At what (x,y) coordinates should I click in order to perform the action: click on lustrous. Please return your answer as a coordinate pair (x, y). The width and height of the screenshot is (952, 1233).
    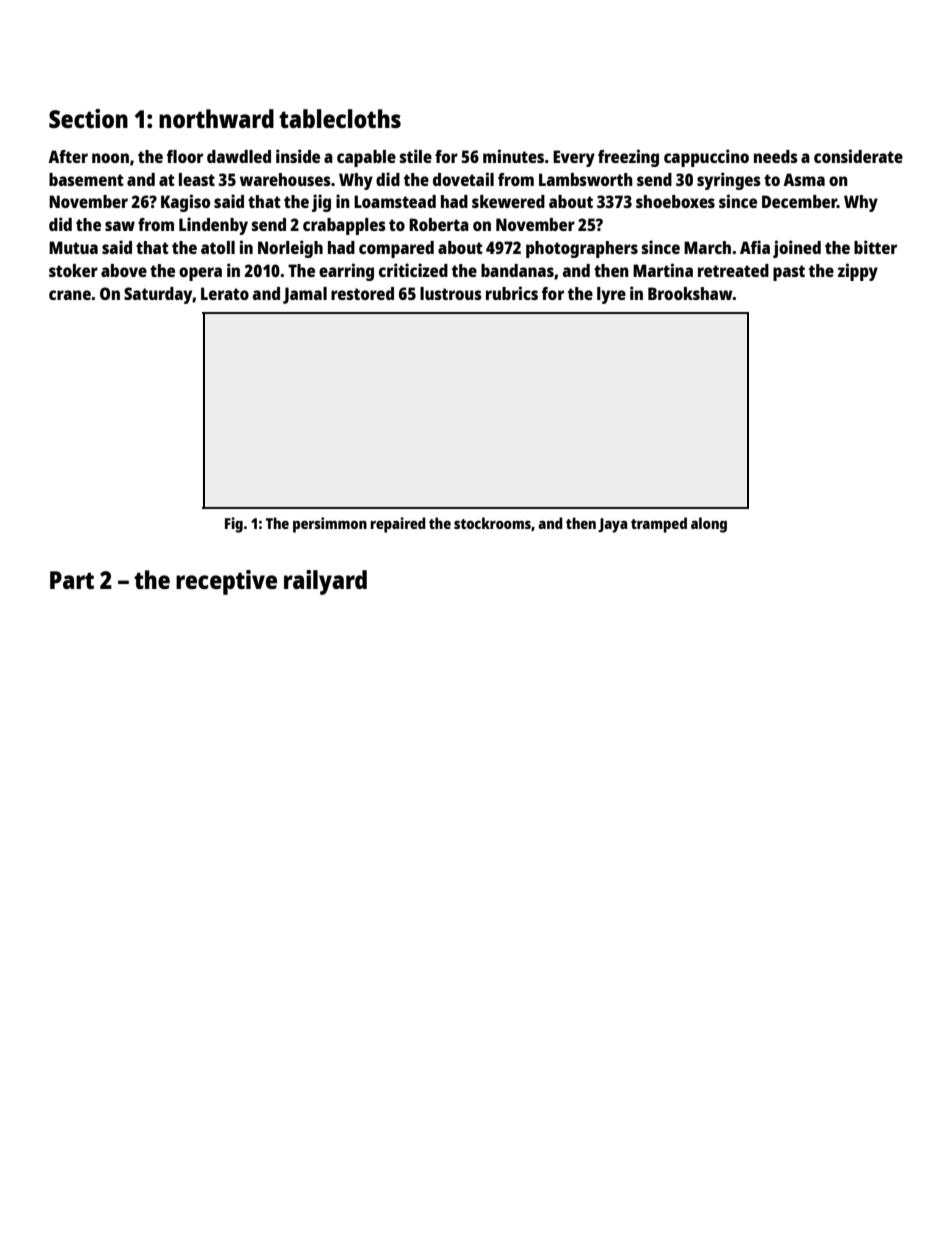
    Looking at the image, I should click on (451, 293).
